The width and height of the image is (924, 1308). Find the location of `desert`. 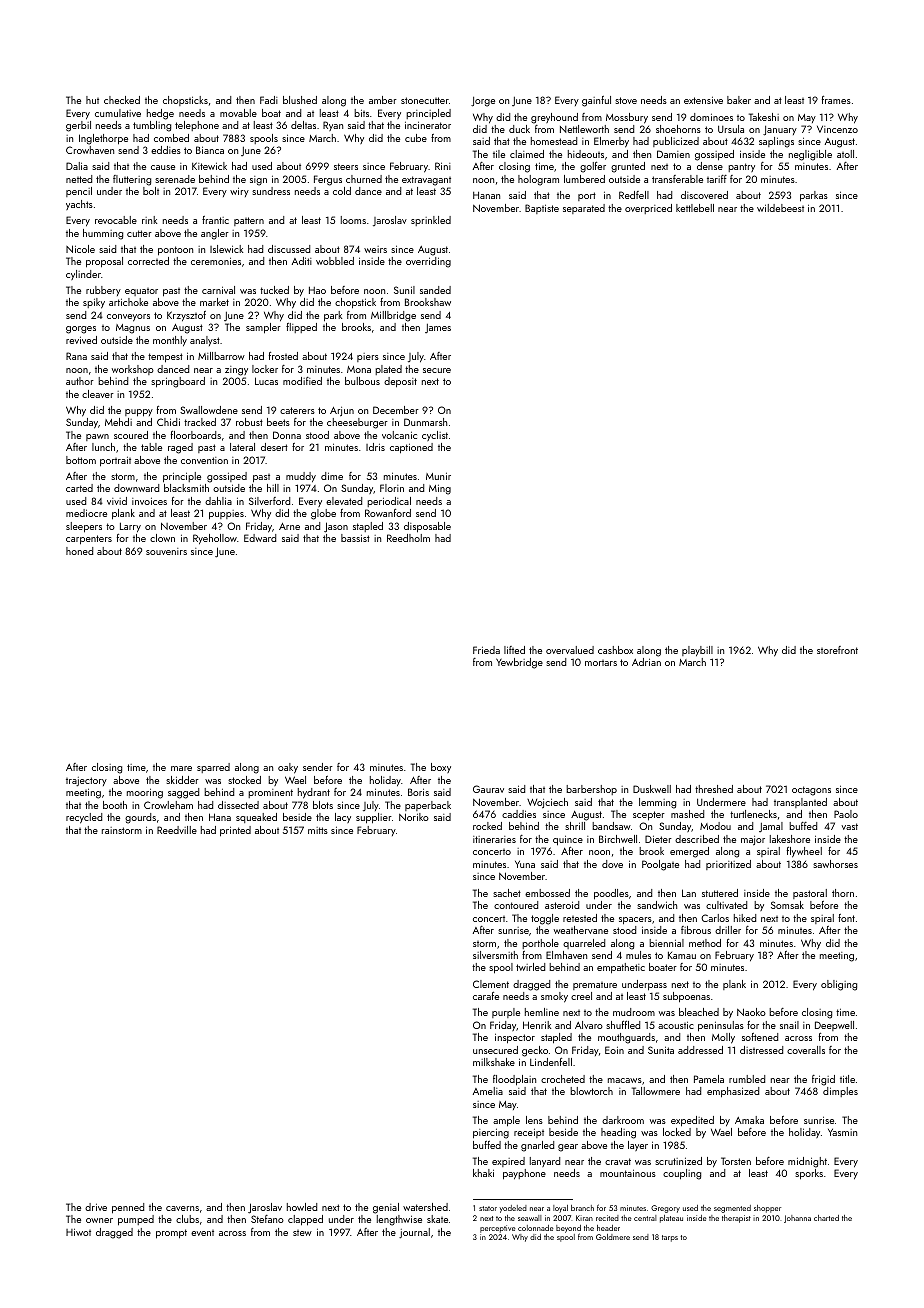

desert is located at coordinates (274, 447).
